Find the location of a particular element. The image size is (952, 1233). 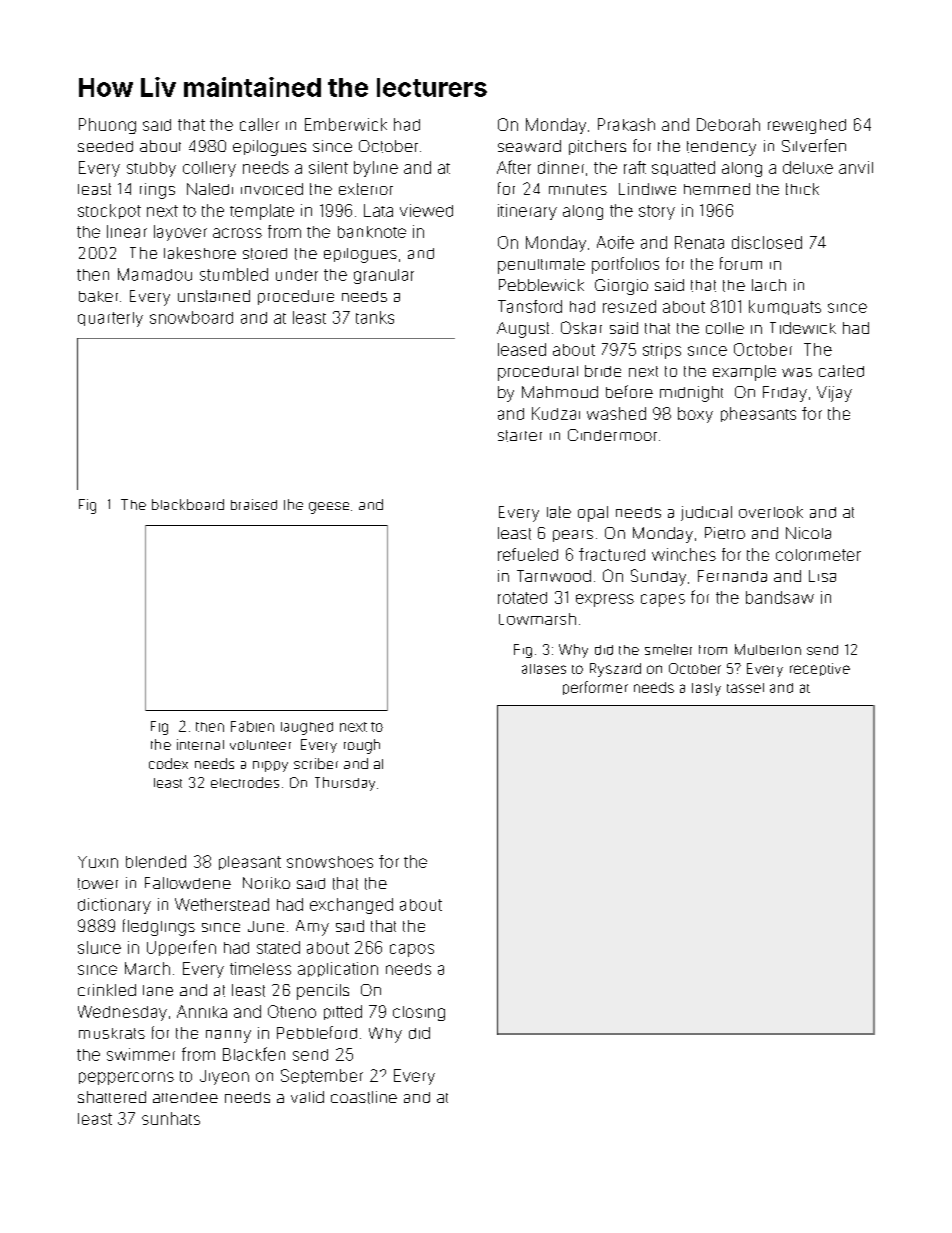

Prakash is located at coordinates (626, 124).
